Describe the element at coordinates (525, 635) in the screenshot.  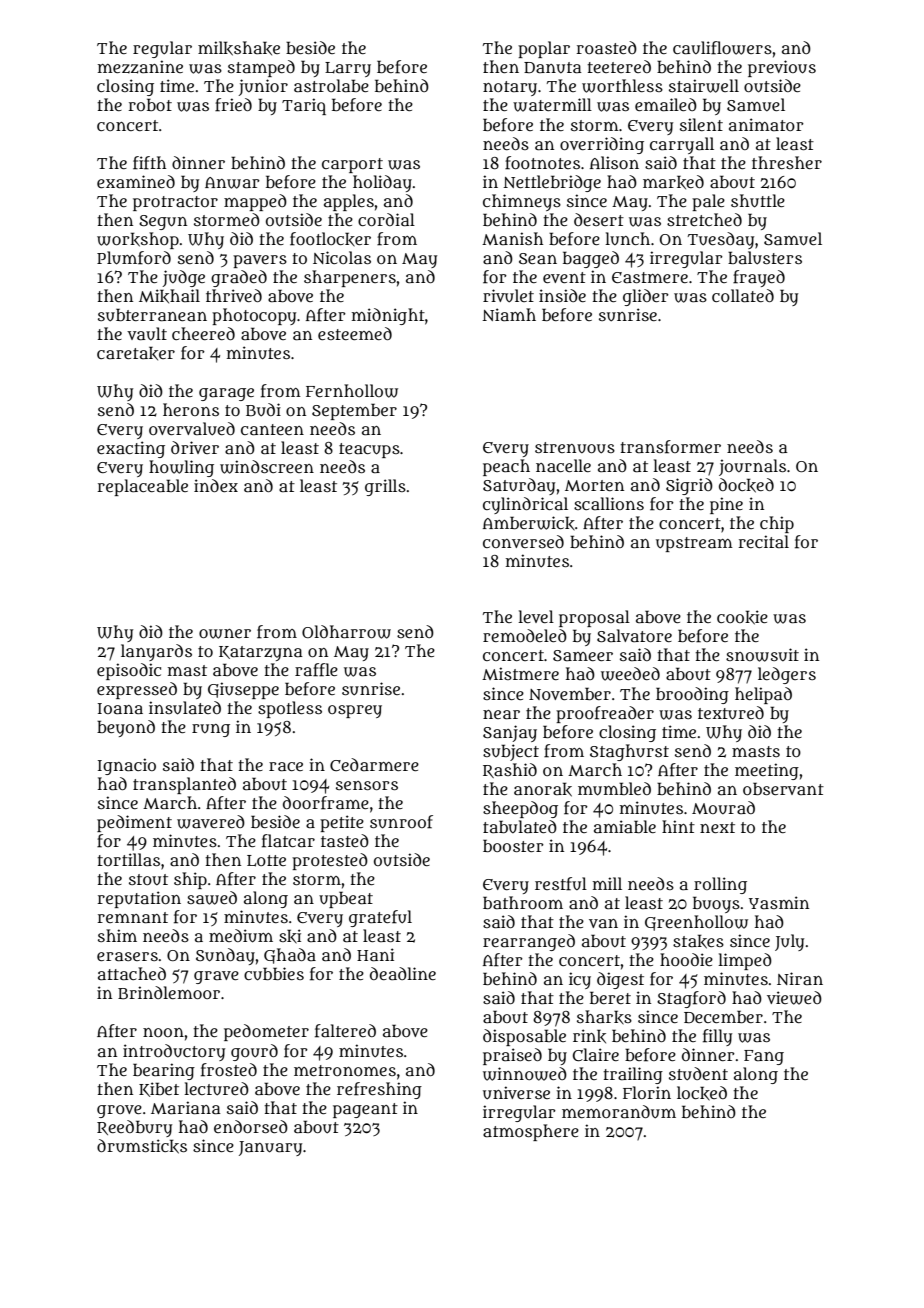
I see `remodeled` at that location.
